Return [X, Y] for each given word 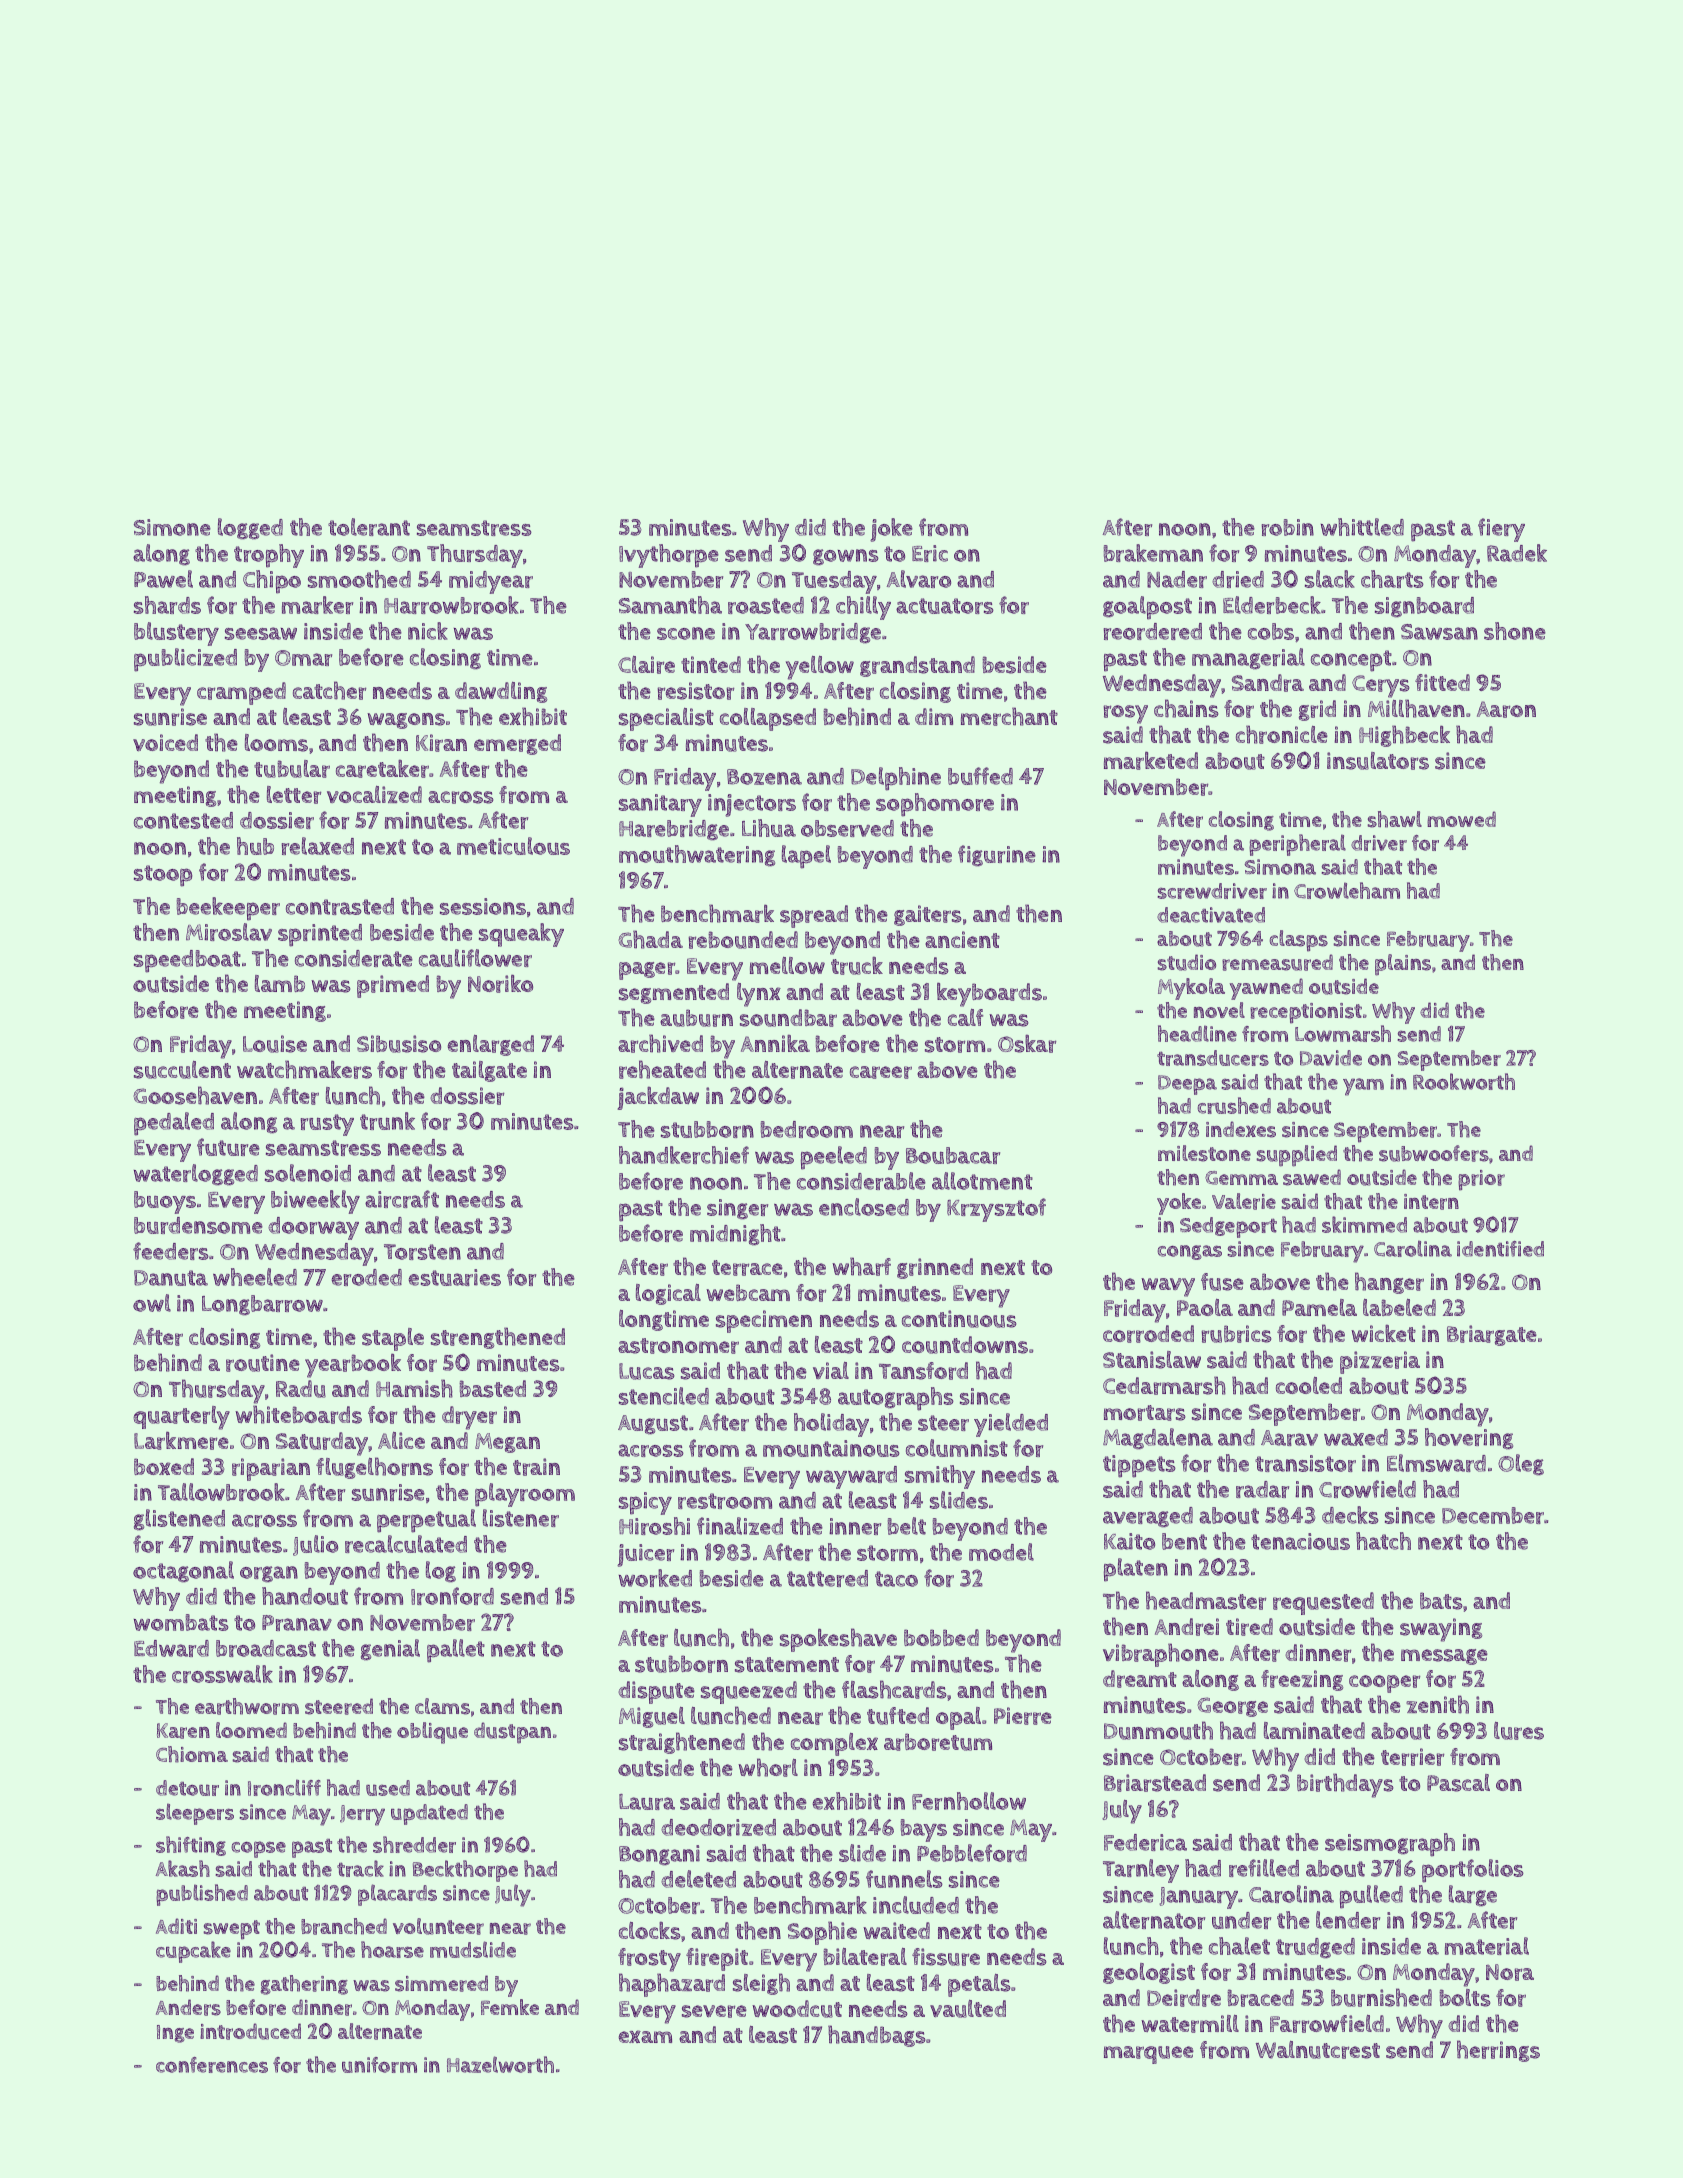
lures [1519, 1731]
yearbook [353, 1366]
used [388, 1788]
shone [1515, 631]
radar [1262, 1489]
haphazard [672, 1985]
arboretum [938, 1742]
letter [294, 795]
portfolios [1473, 1871]
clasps [1299, 941]
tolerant [369, 527]
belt [907, 1526]
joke [891, 530]
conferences [212, 2065]
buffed [980, 776]
